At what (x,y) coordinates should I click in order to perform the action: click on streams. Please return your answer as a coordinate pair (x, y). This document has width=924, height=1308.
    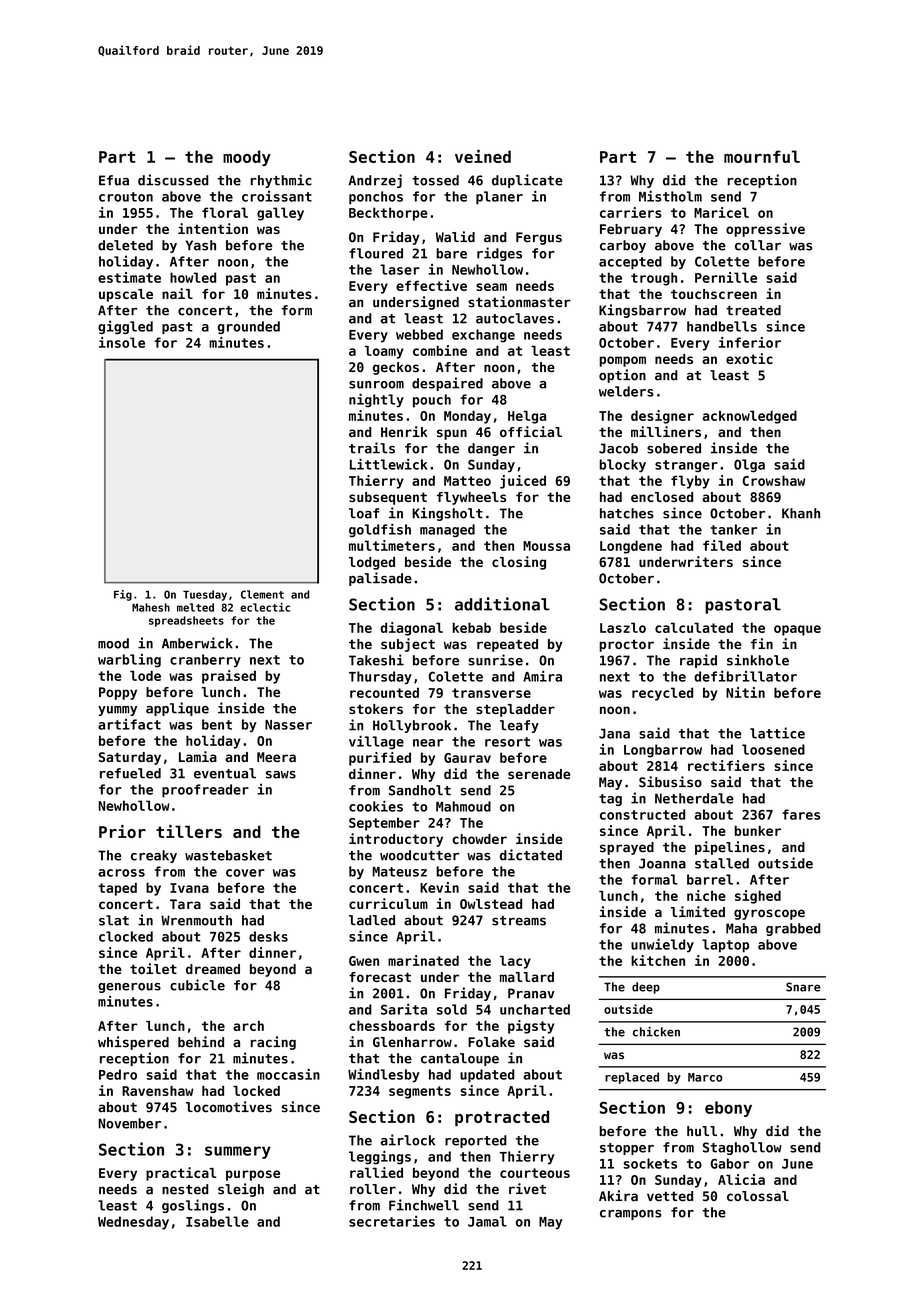
    Looking at the image, I should click on (519, 921).
